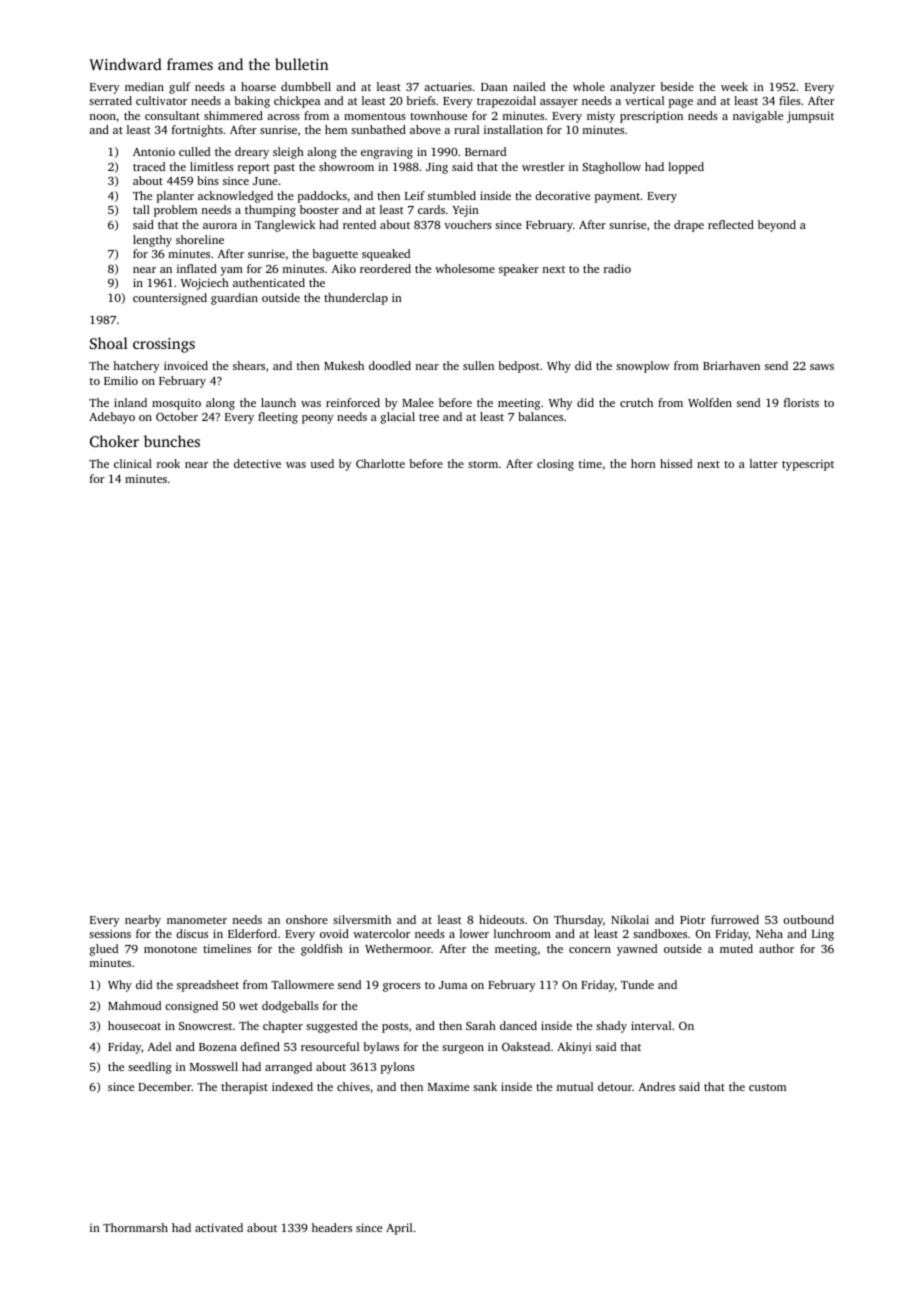  Describe the element at coordinates (205, 1026) in the image. I see `Snowcrest` at that location.
